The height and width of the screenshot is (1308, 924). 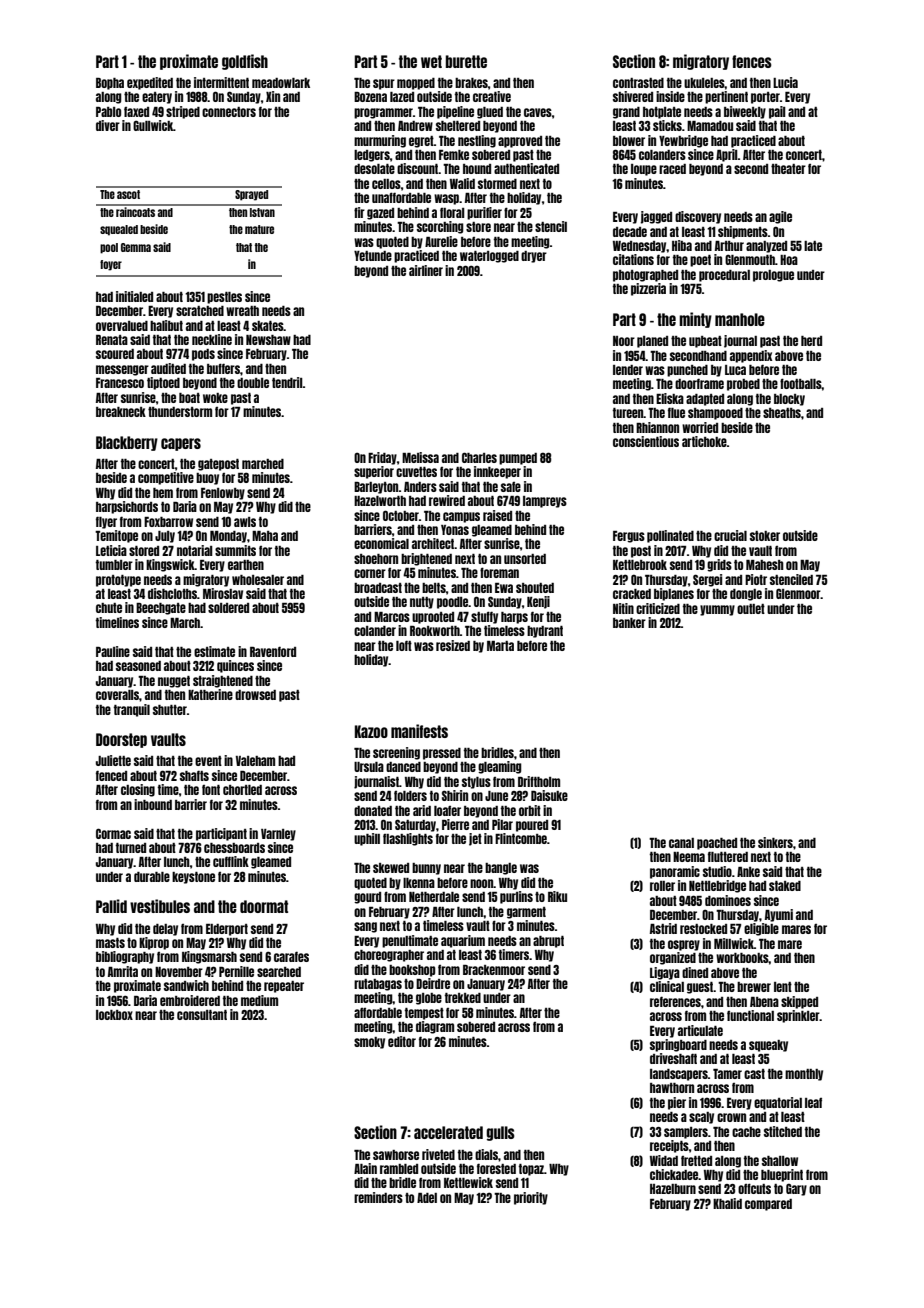 What do you see at coordinates (378, 1197) in the screenshot?
I see `reminders` at bounding box center [378, 1197].
